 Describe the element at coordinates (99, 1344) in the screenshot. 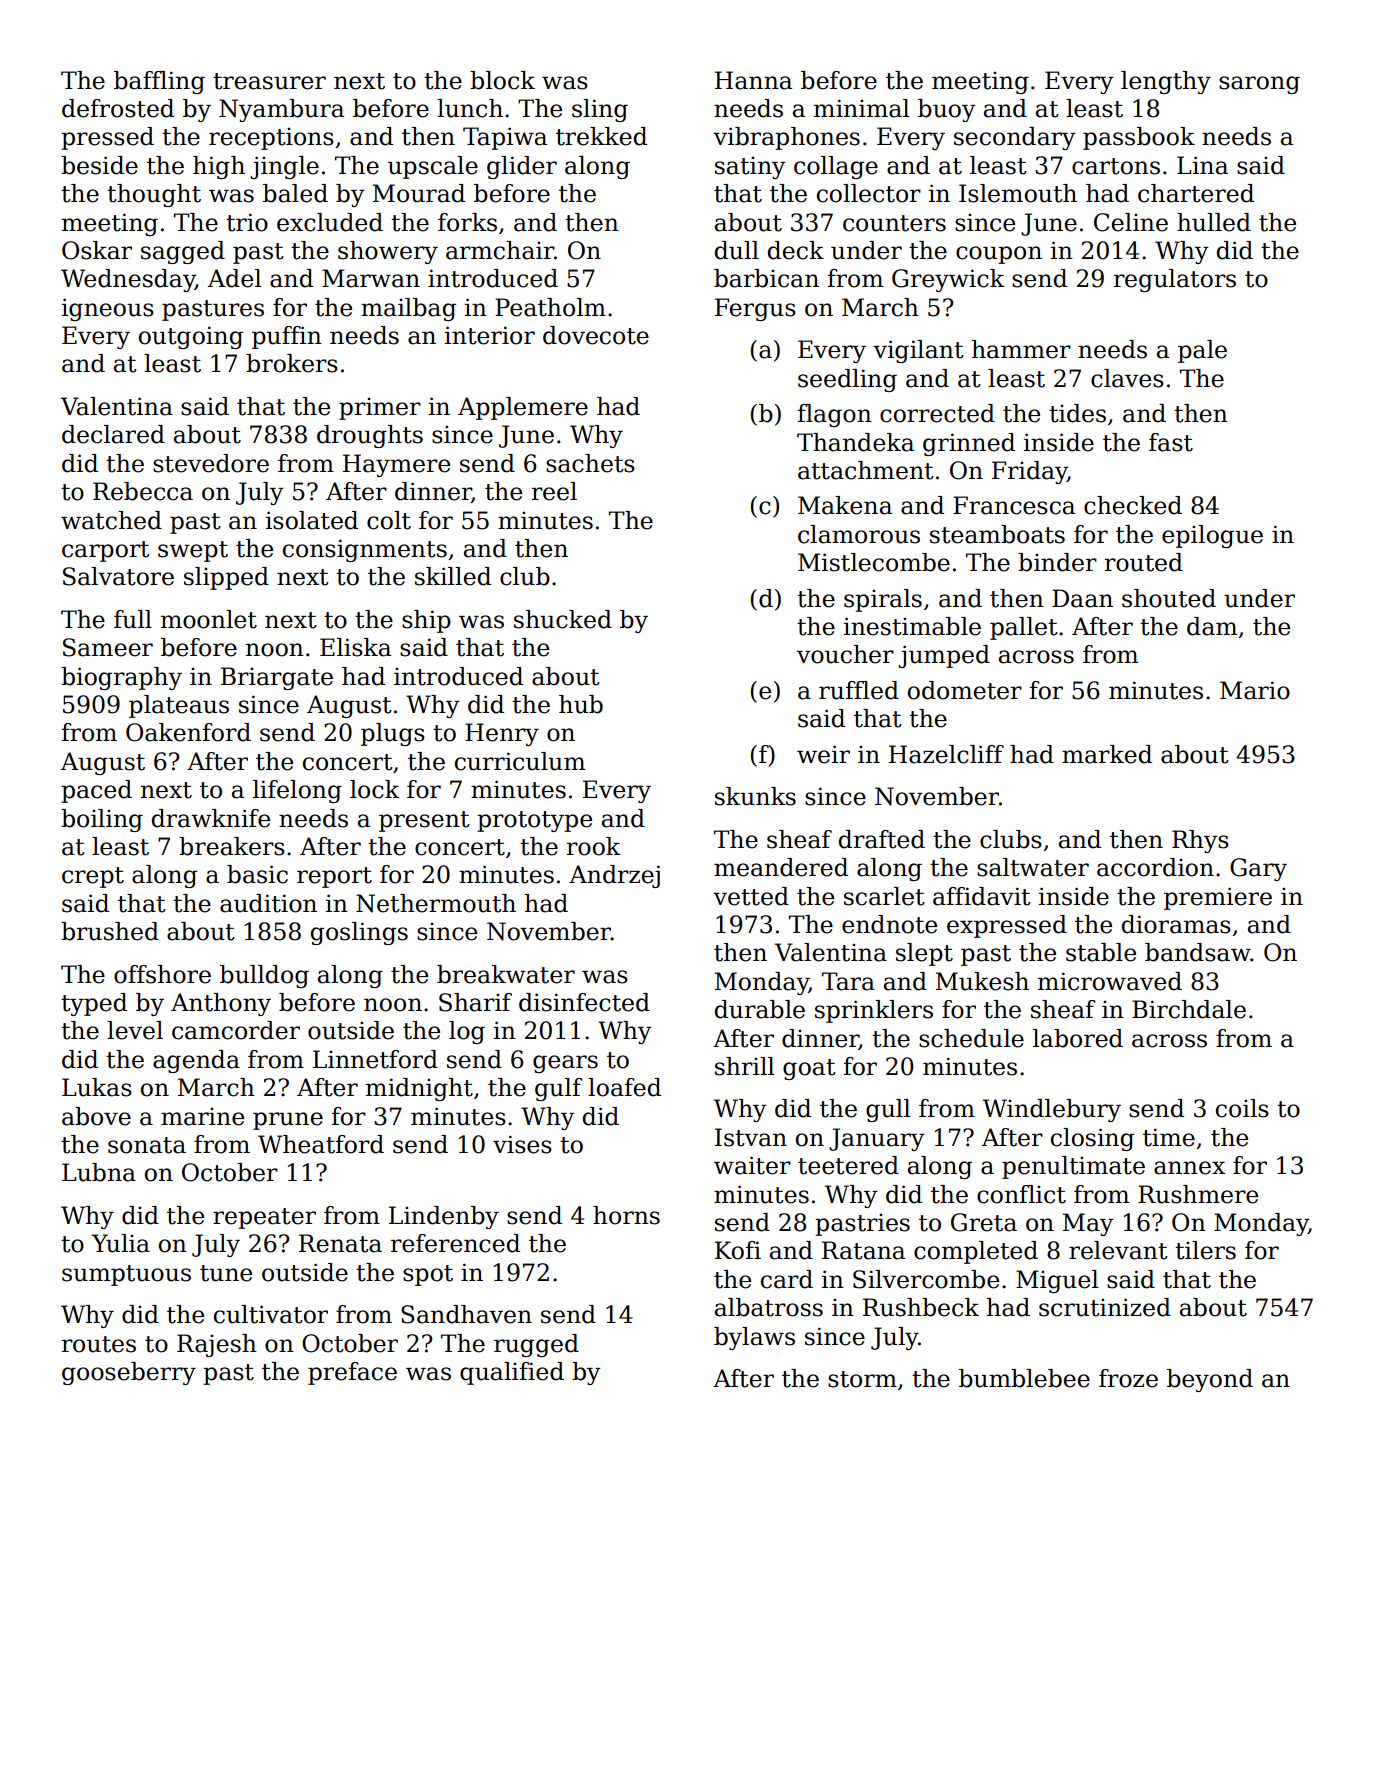

I see `routes` at that location.
